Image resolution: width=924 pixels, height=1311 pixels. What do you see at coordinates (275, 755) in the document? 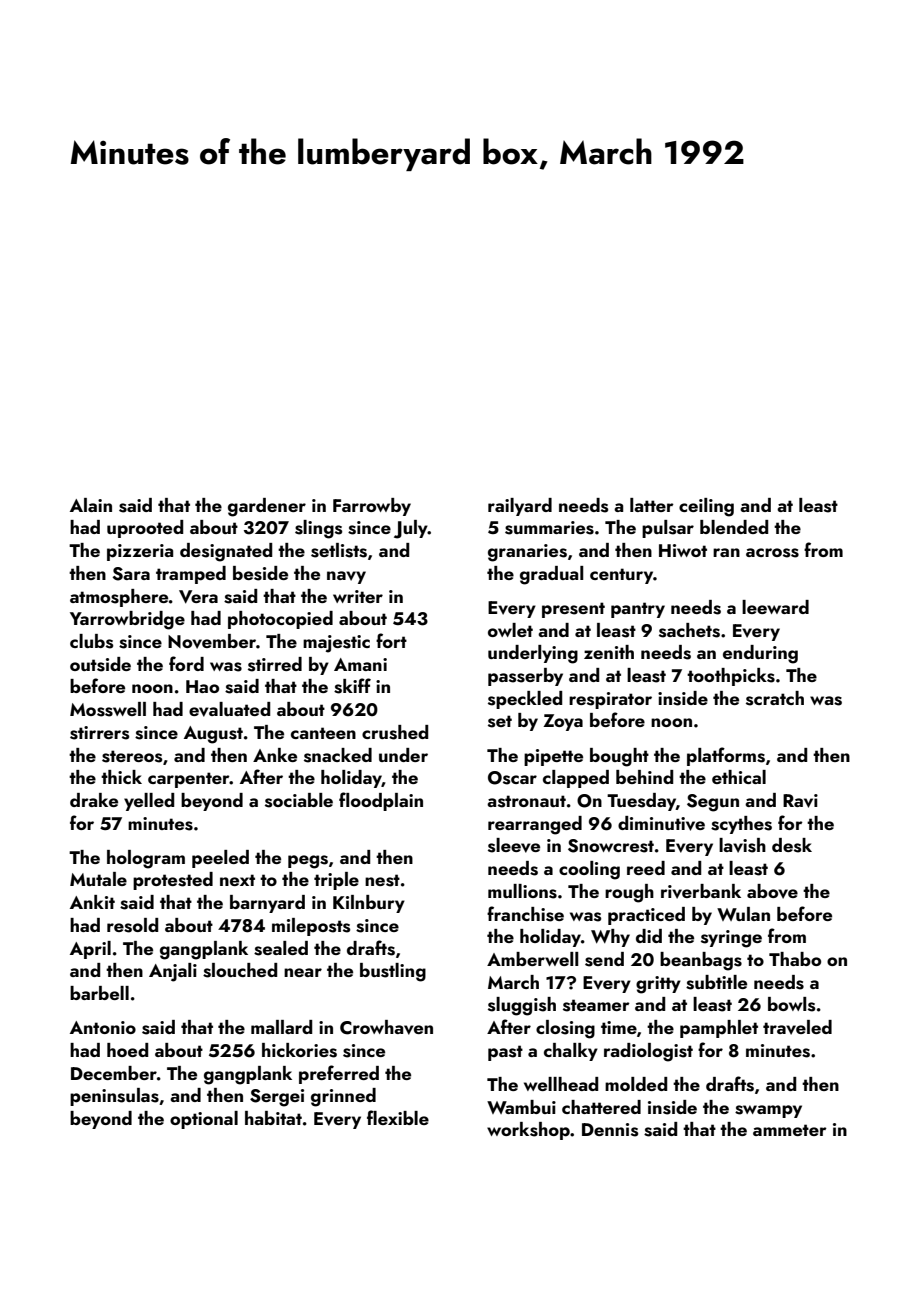
I see `Anke` at bounding box center [275, 755].
